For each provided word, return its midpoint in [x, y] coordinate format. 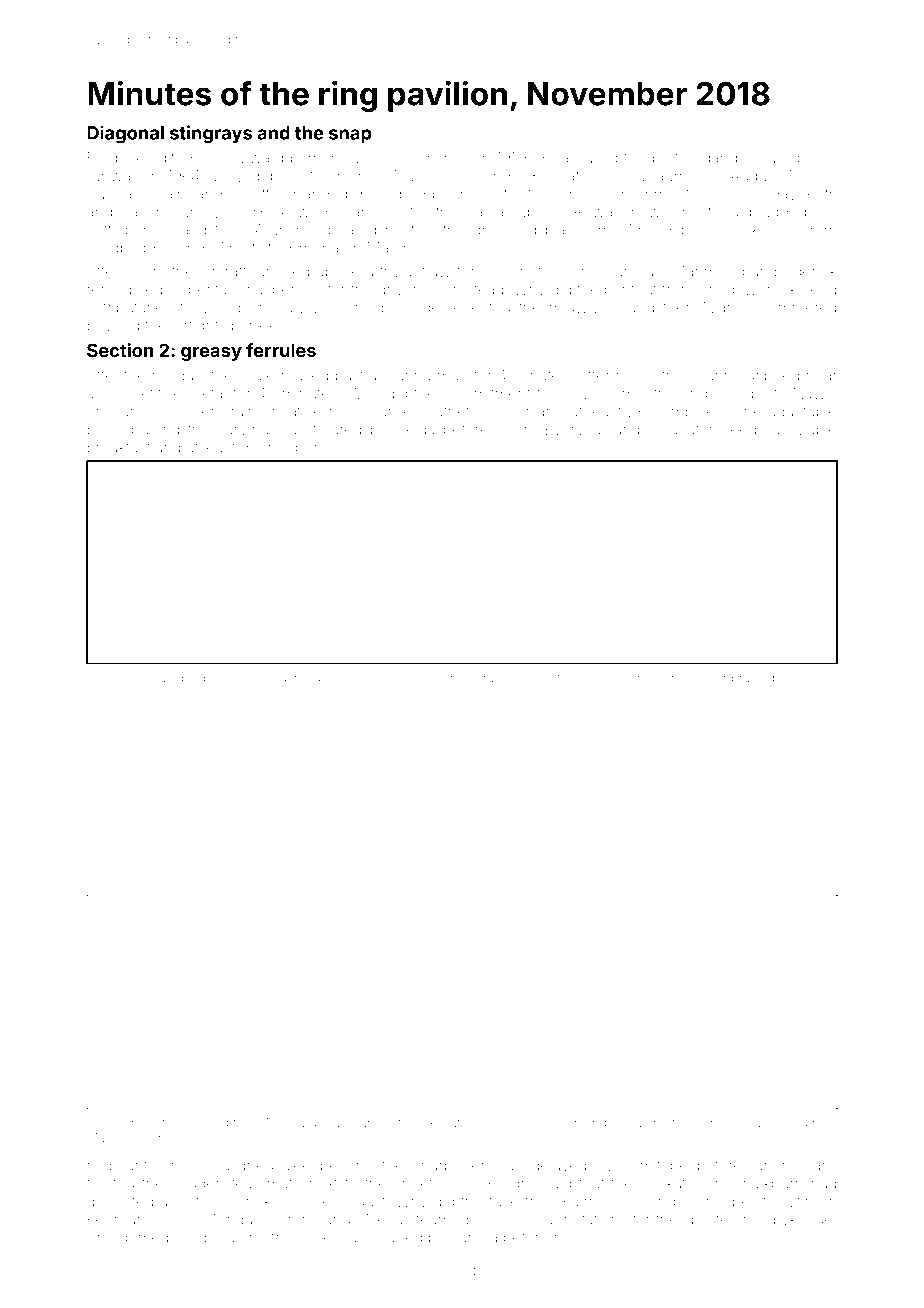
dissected [120, 1201]
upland [616, 431]
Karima [474, 1237]
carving [243, 432]
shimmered [797, 307]
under [377, 1123]
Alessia [284, 1123]
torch [327, 176]
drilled [789, 1123]
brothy [674, 159]
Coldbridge [125, 249]
